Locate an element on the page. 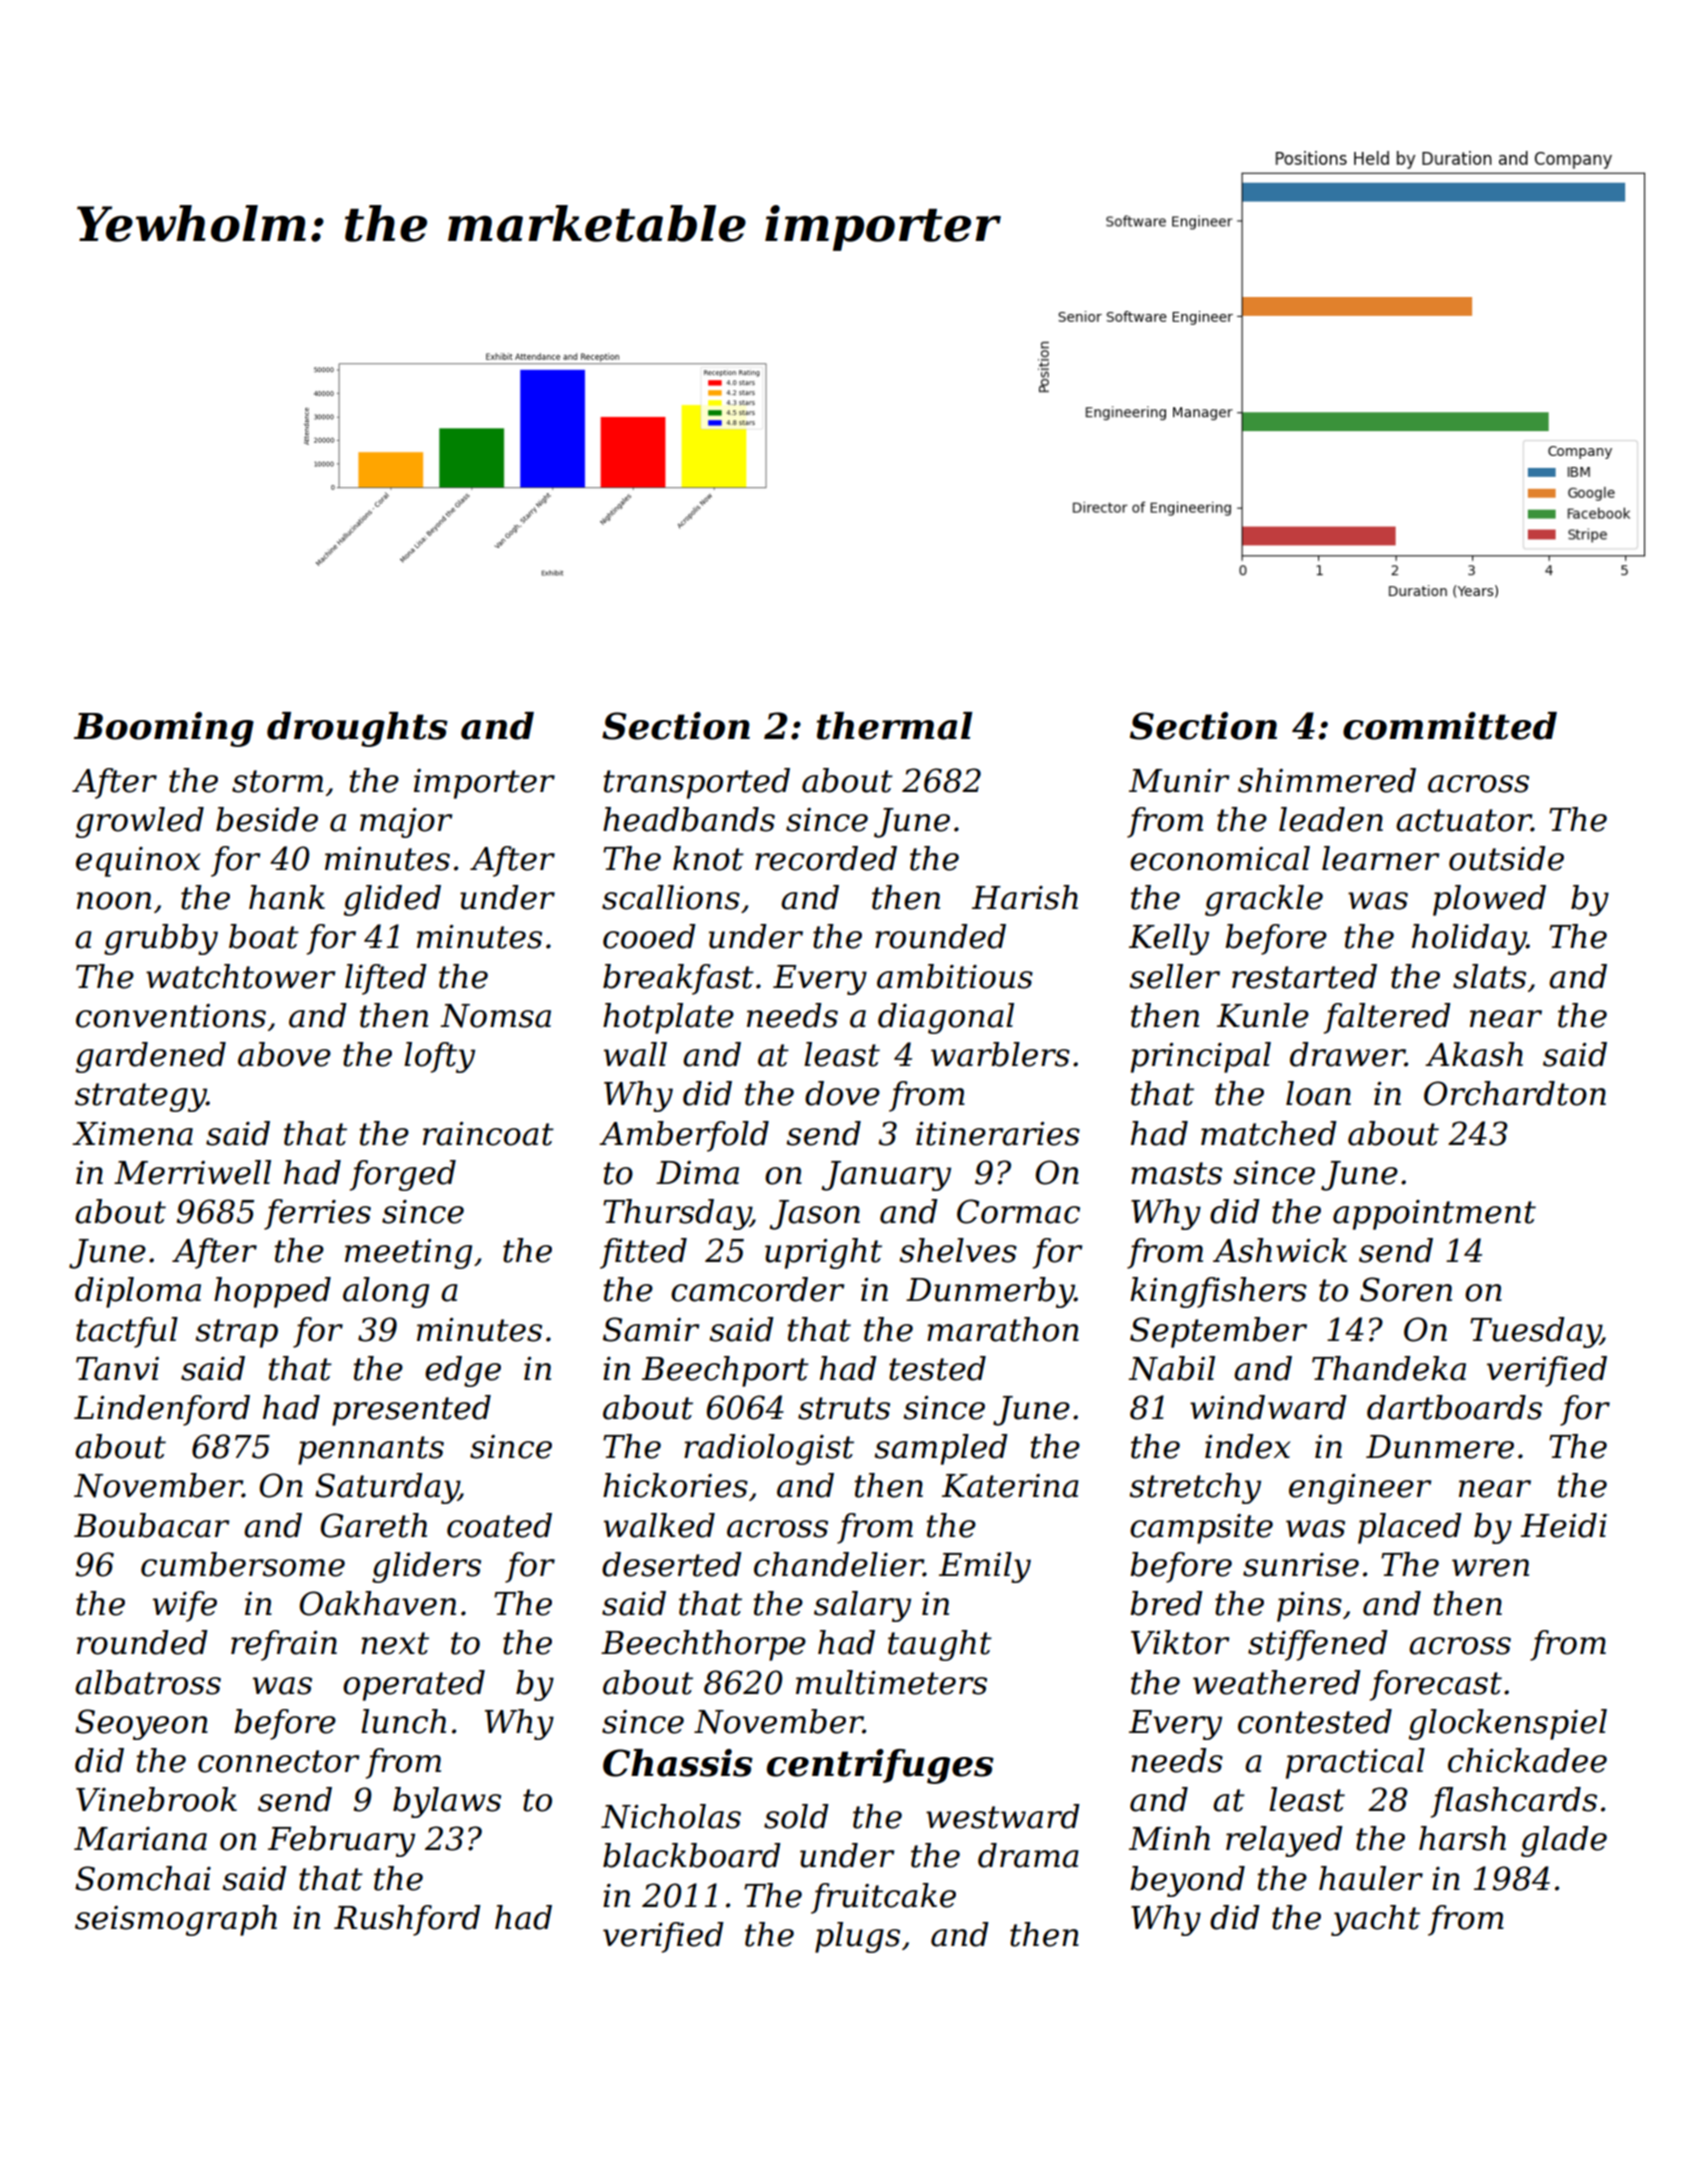 The image size is (1683, 2178). Tanvi is located at coordinates (117, 1369).
